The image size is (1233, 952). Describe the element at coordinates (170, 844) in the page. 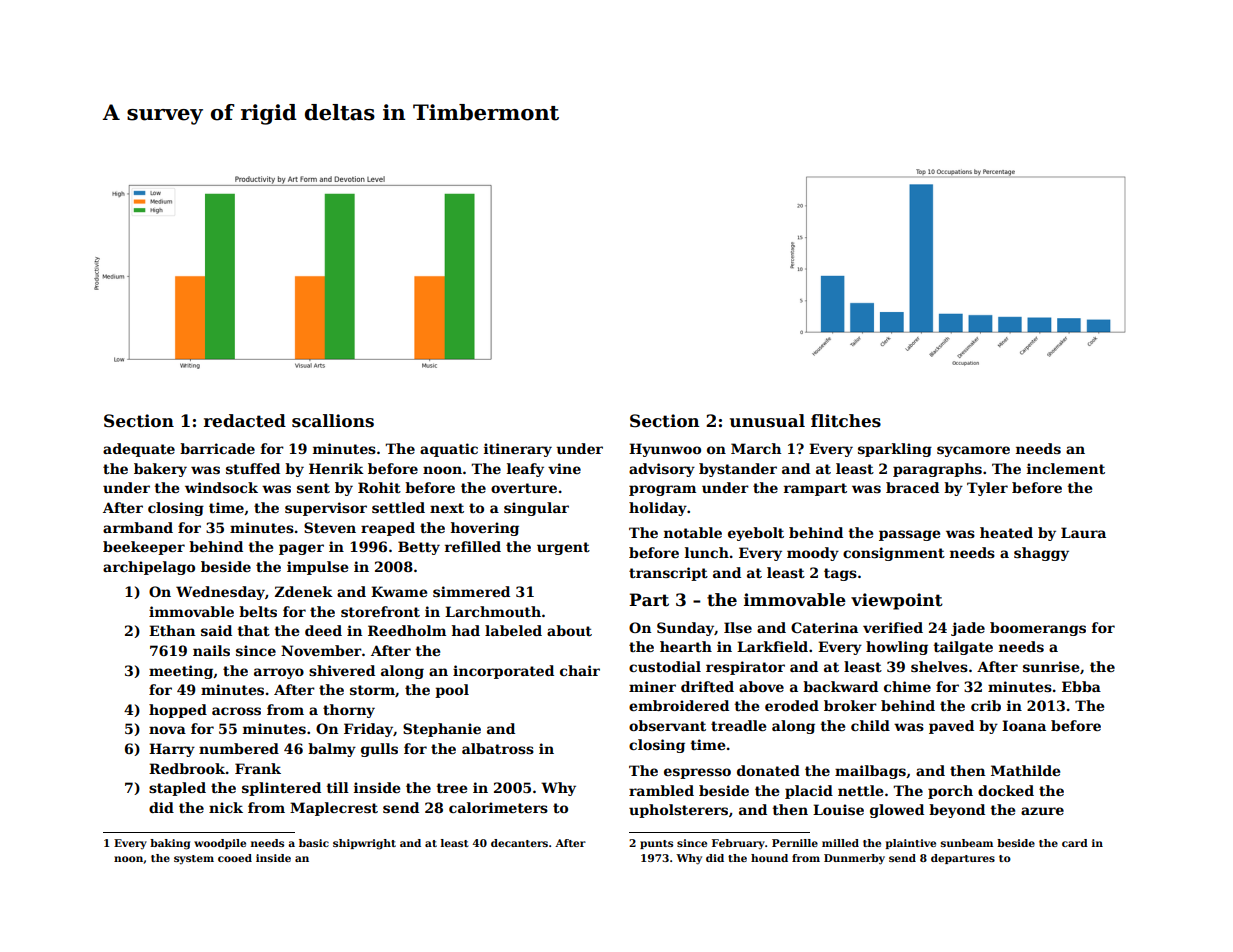

I see `baking` at that location.
